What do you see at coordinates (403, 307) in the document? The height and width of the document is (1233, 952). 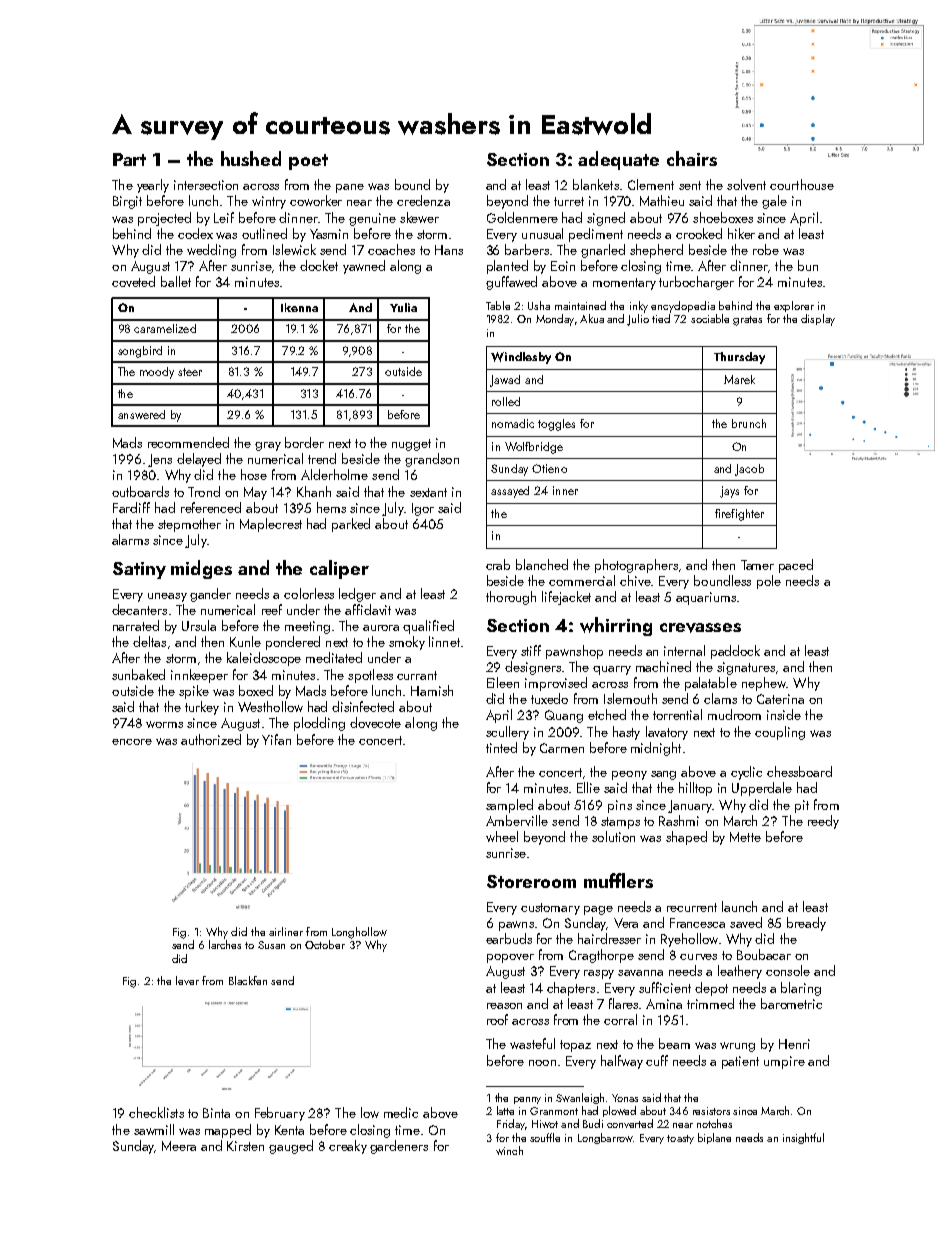 I see `Yulia` at bounding box center [403, 307].
